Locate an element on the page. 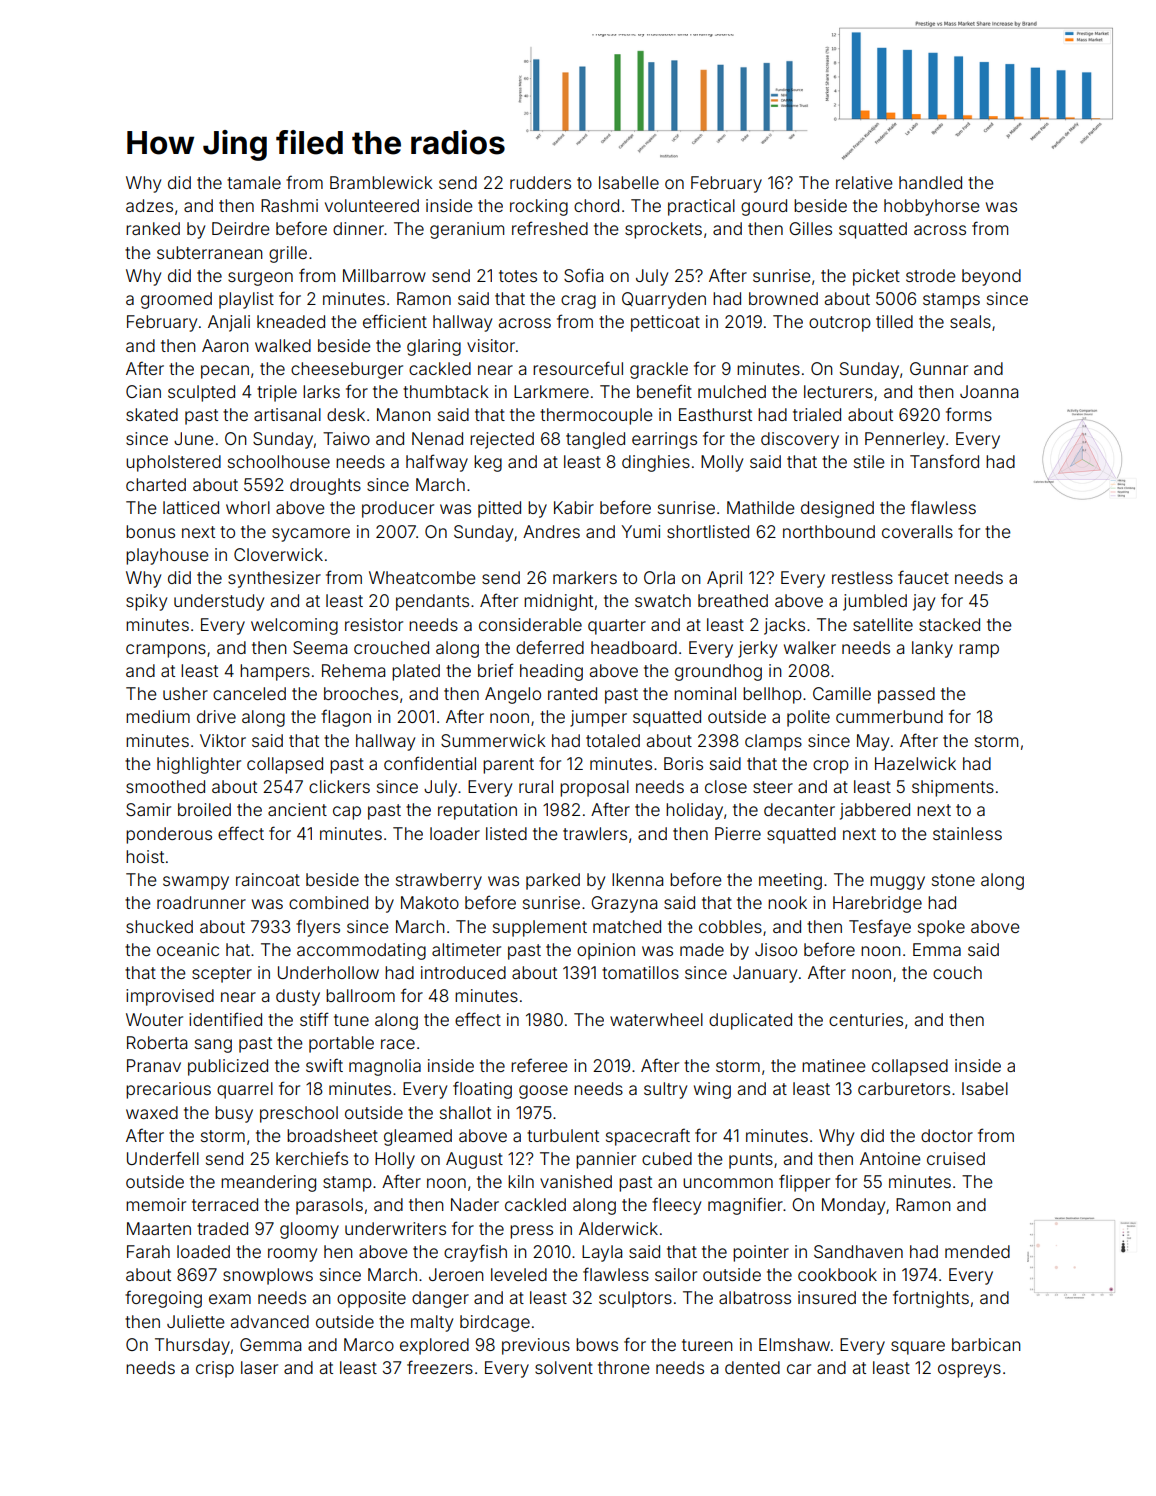 Image resolution: width=1156 pixels, height=1496 pixels. chord is located at coordinates (596, 205).
